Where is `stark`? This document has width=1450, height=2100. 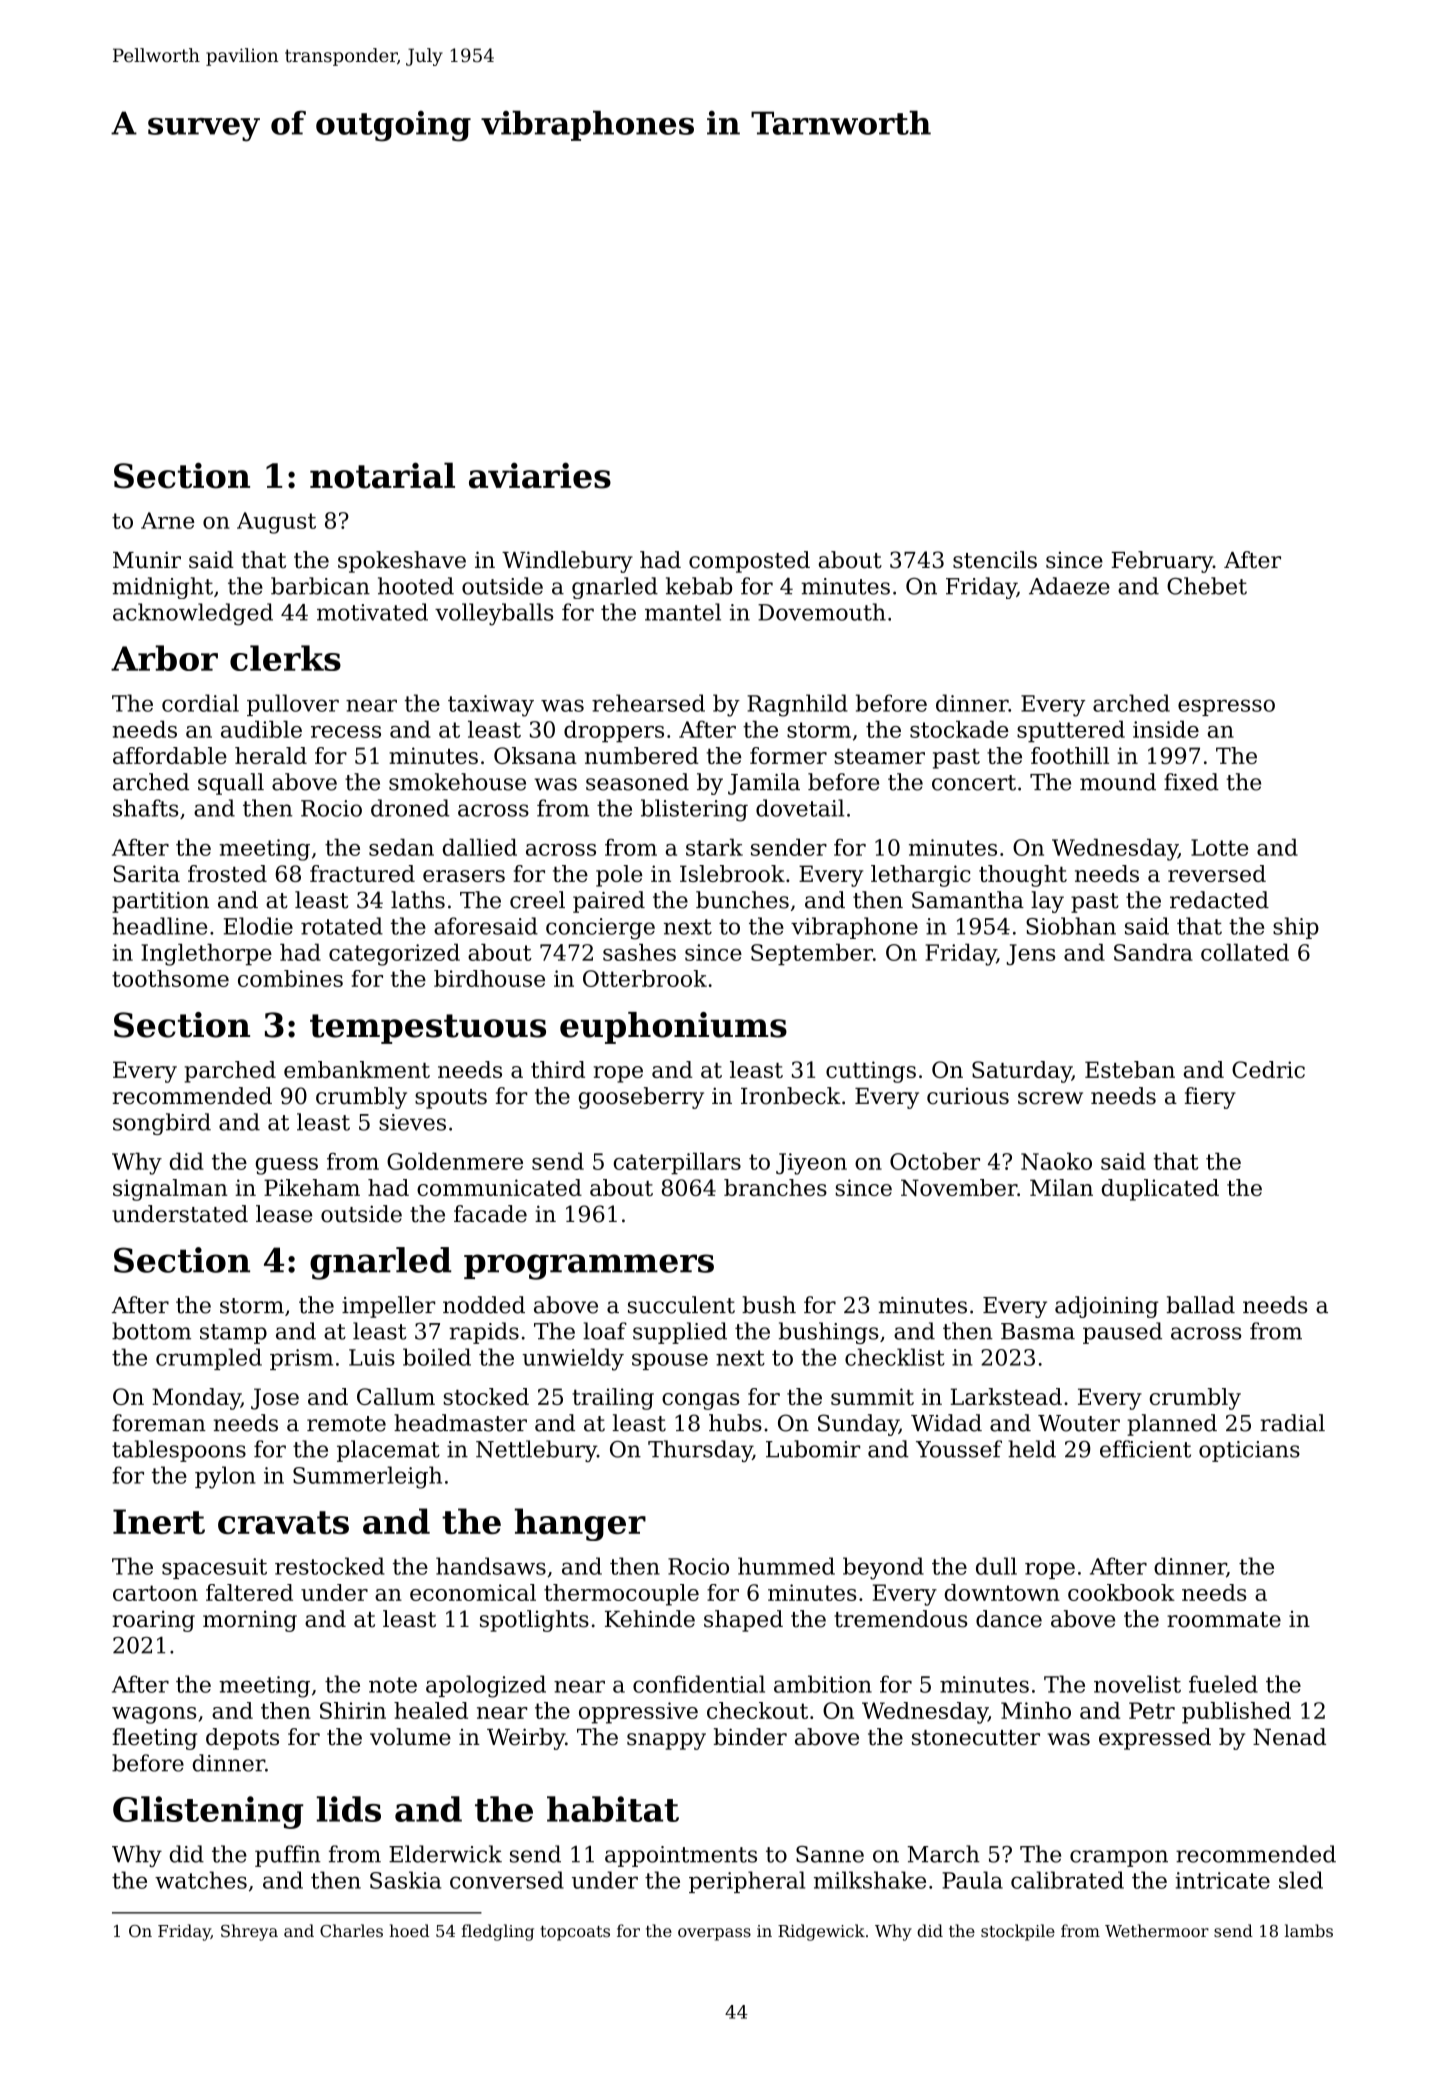 stark is located at coordinates (714, 847).
